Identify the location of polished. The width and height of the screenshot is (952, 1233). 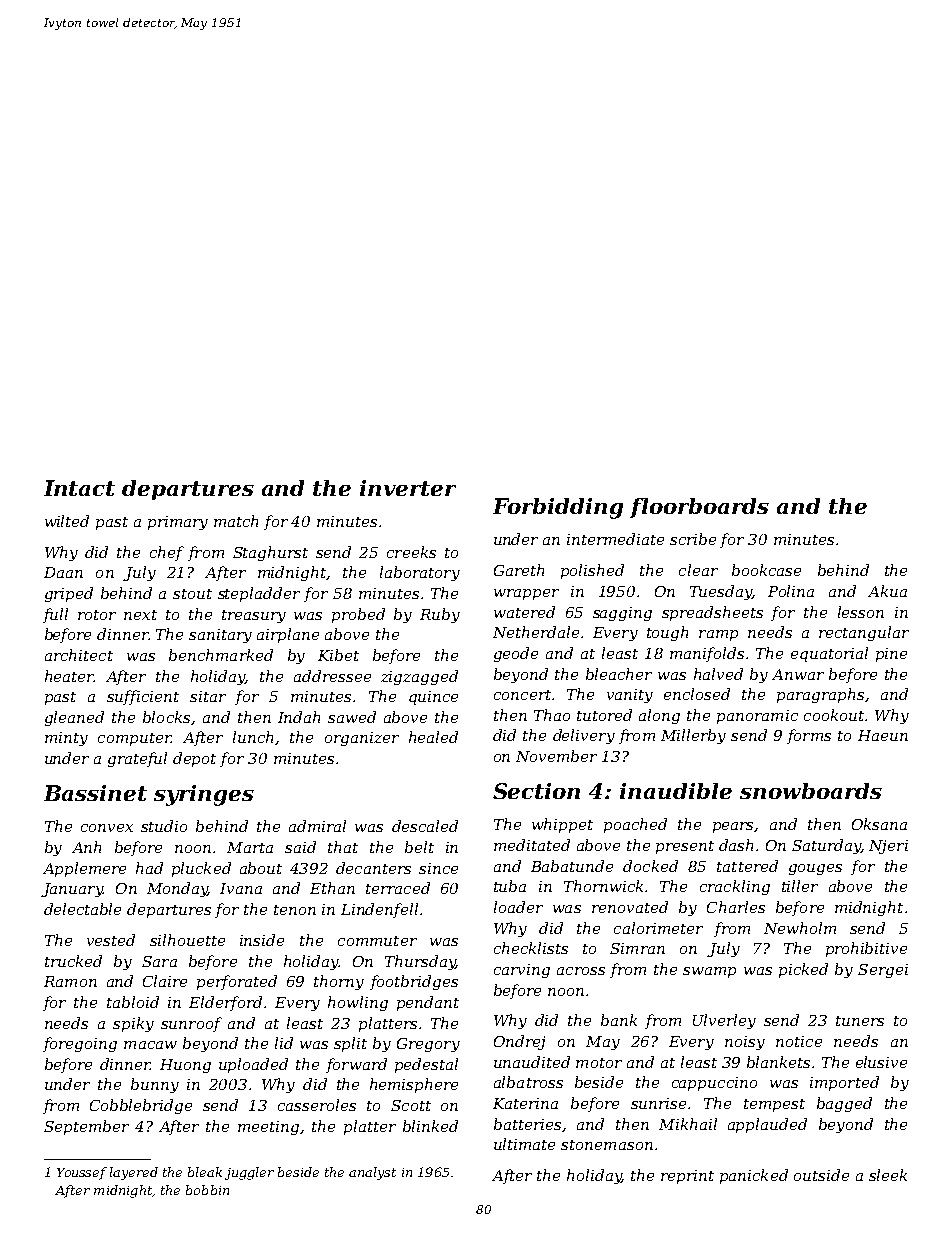
(592, 571).
